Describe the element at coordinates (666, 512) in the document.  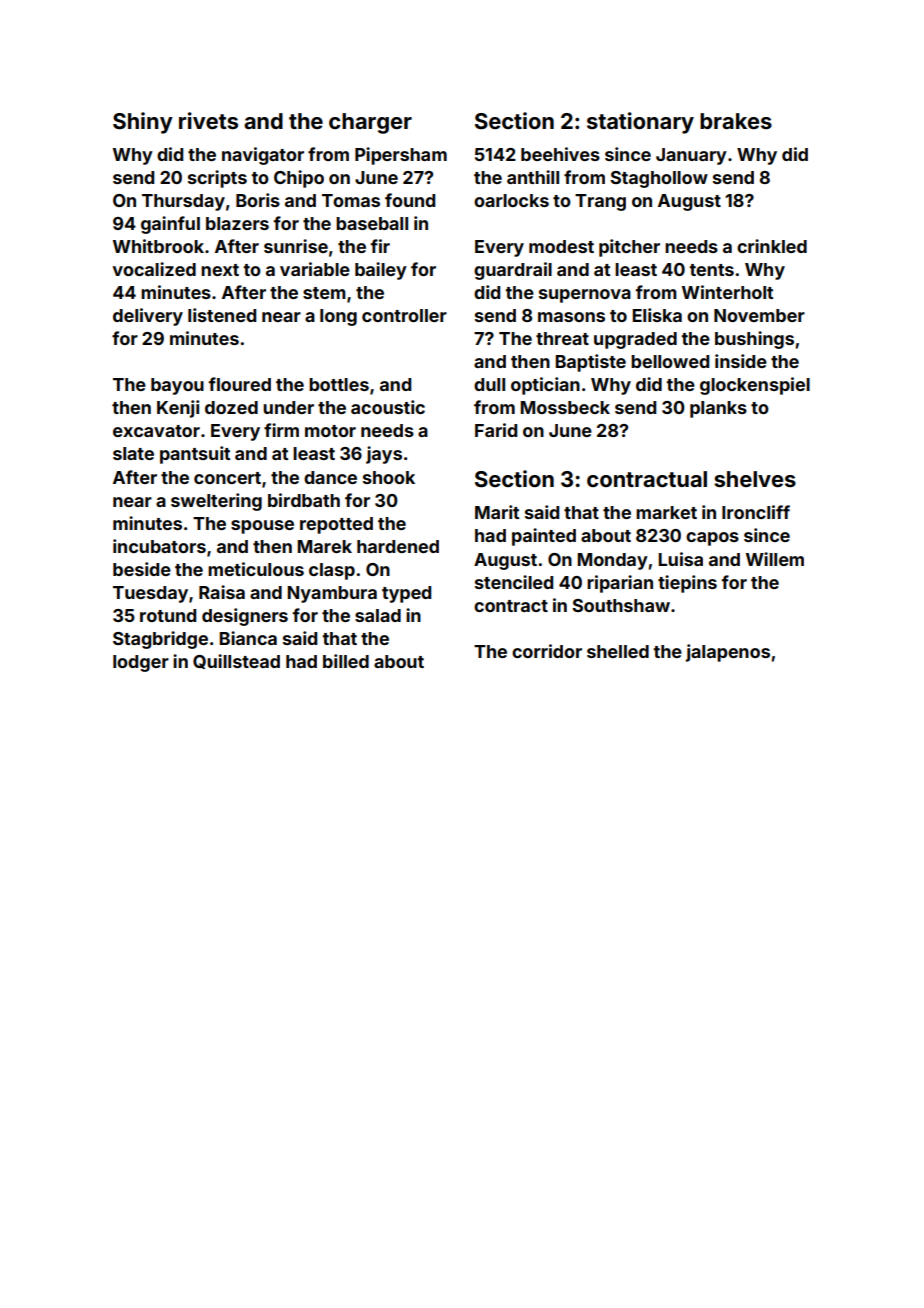
I see `market` at that location.
